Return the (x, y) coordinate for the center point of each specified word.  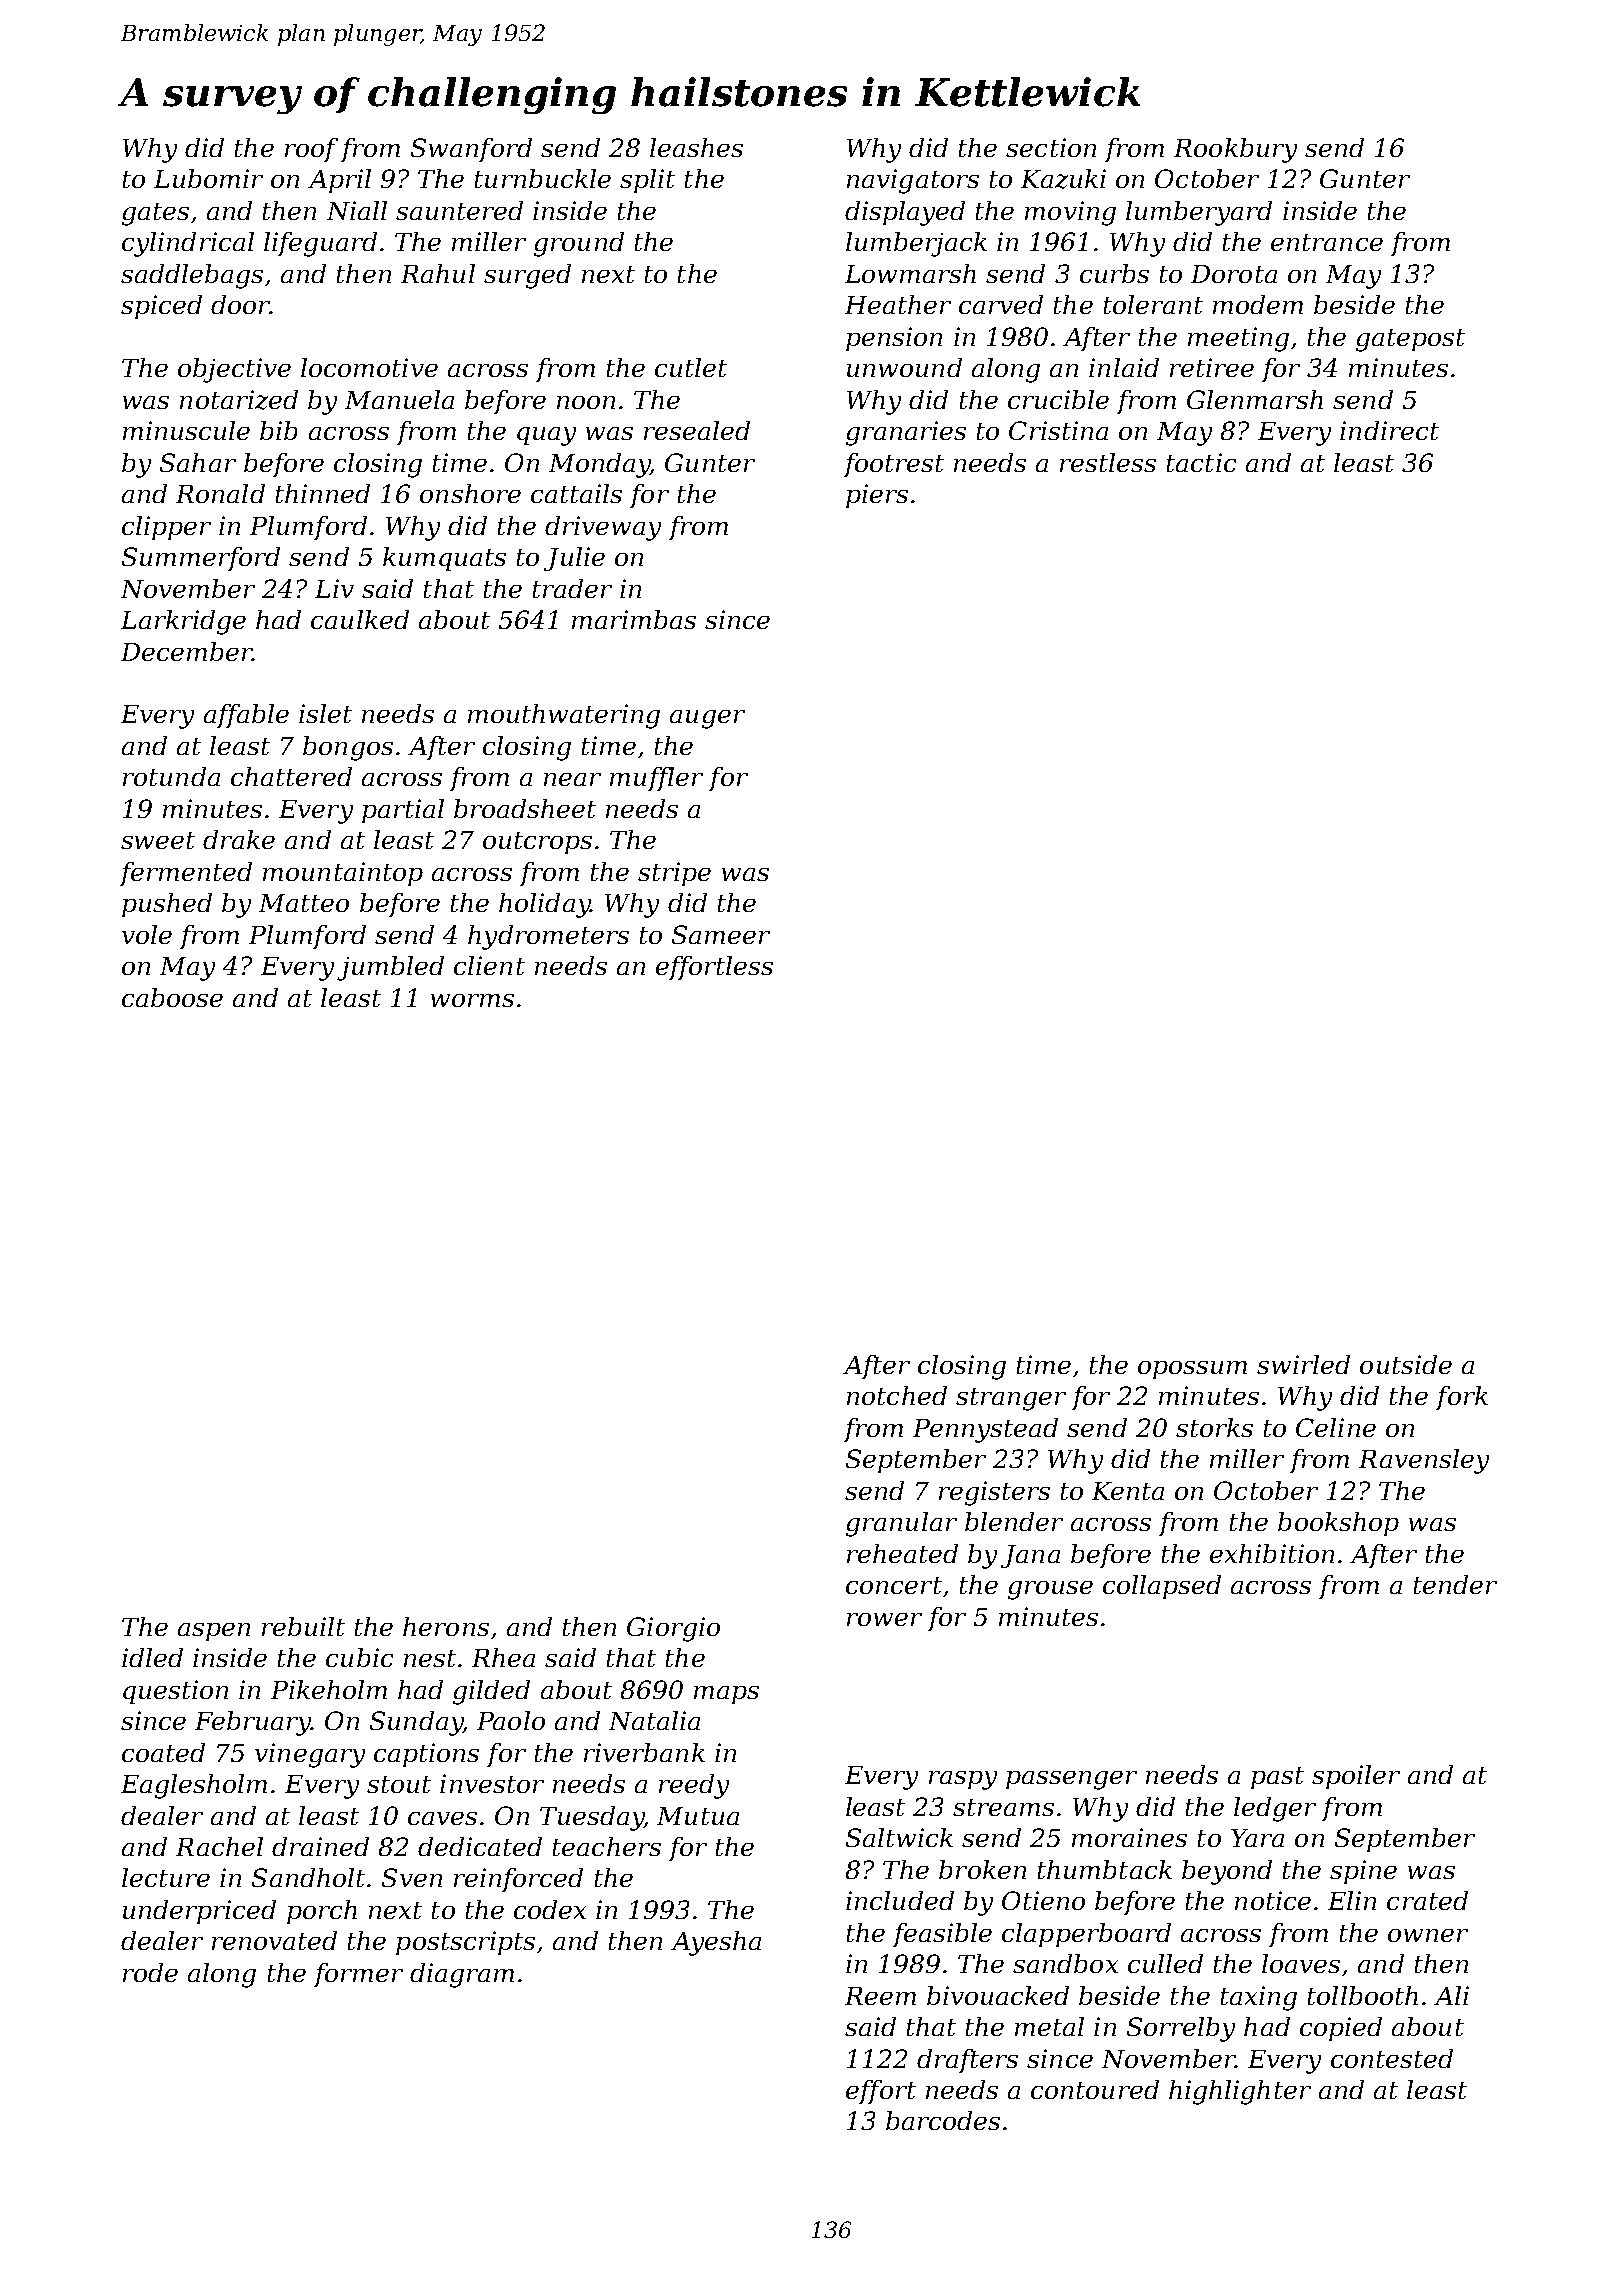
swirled (1303, 1364)
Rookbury (1235, 150)
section (1051, 147)
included (900, 1900)
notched (897, 1395)
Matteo (304, 903)
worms (472, 1000)
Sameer (721, 934)
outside (1406, 1364)
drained (320, 1846)
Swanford (471, 150)
